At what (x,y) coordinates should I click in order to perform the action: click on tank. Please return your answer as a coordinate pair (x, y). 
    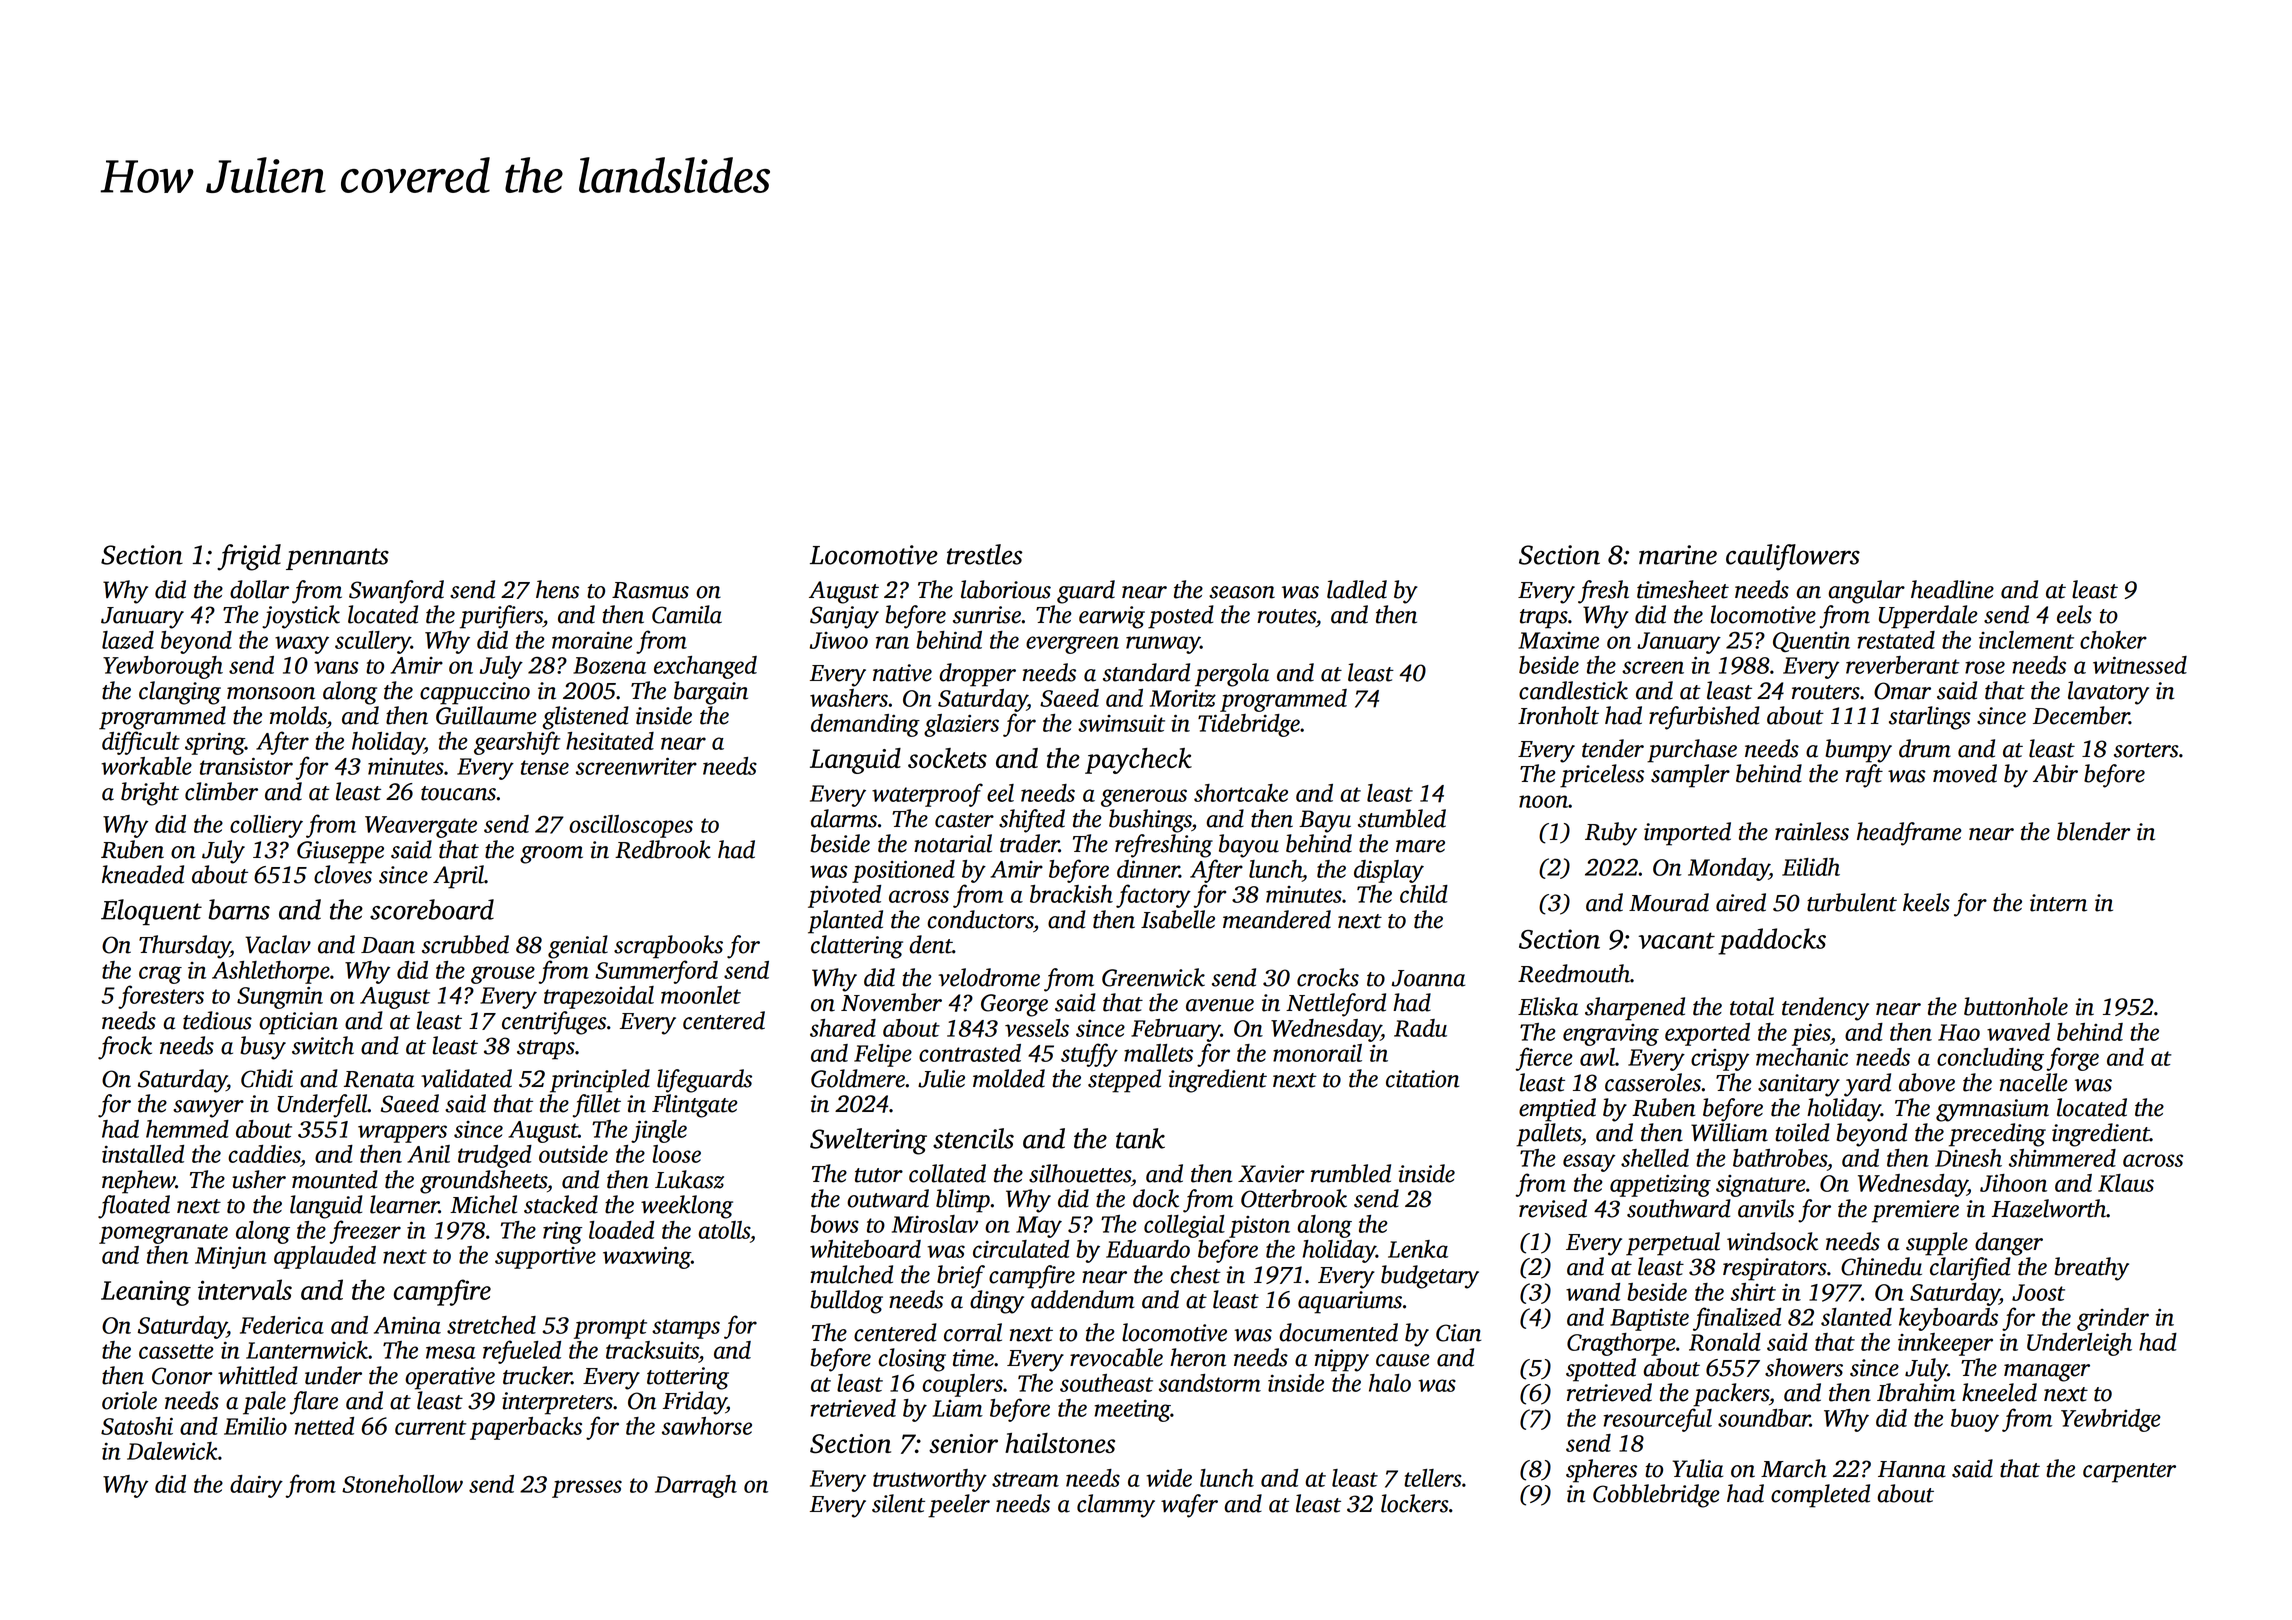
    Looking at the image, I should click on (1140, 1138).
